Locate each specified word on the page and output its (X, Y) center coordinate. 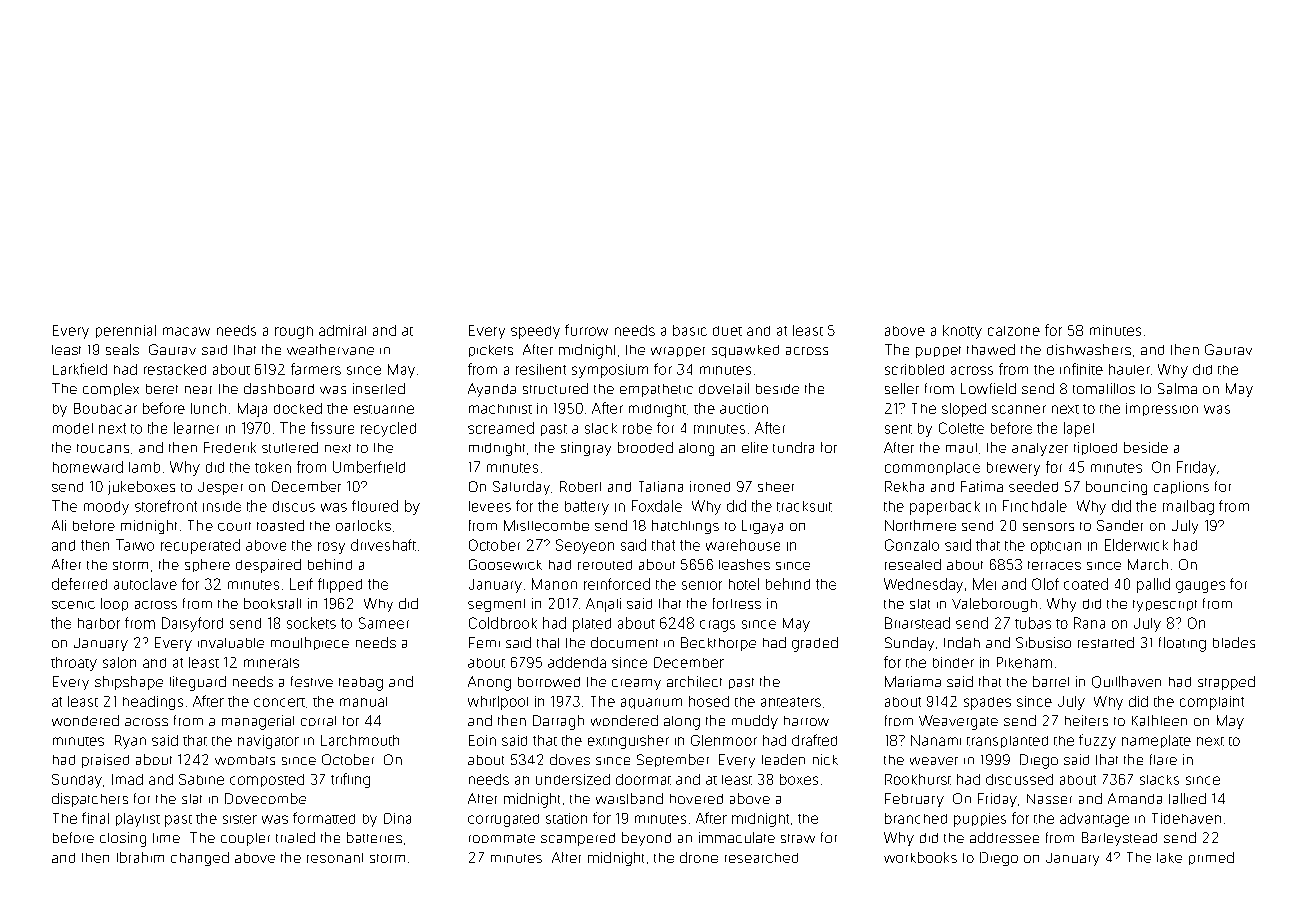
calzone (1014, 331)
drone (699, 857)
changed (200, 859)
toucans (103, 448)
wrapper (678, 352)
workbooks (920, 857)
